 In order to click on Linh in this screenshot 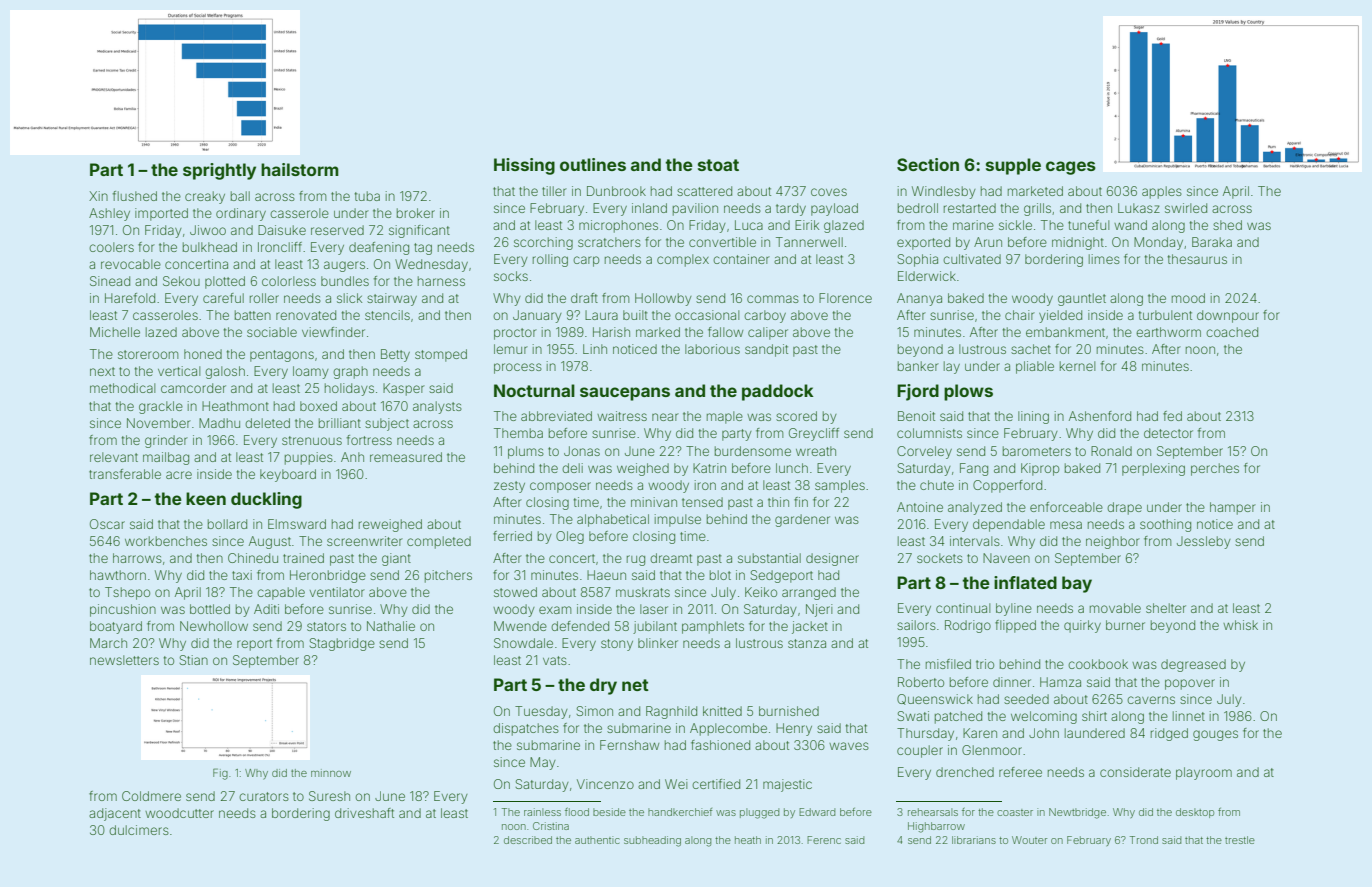, I will do `click(595, 349)`.
